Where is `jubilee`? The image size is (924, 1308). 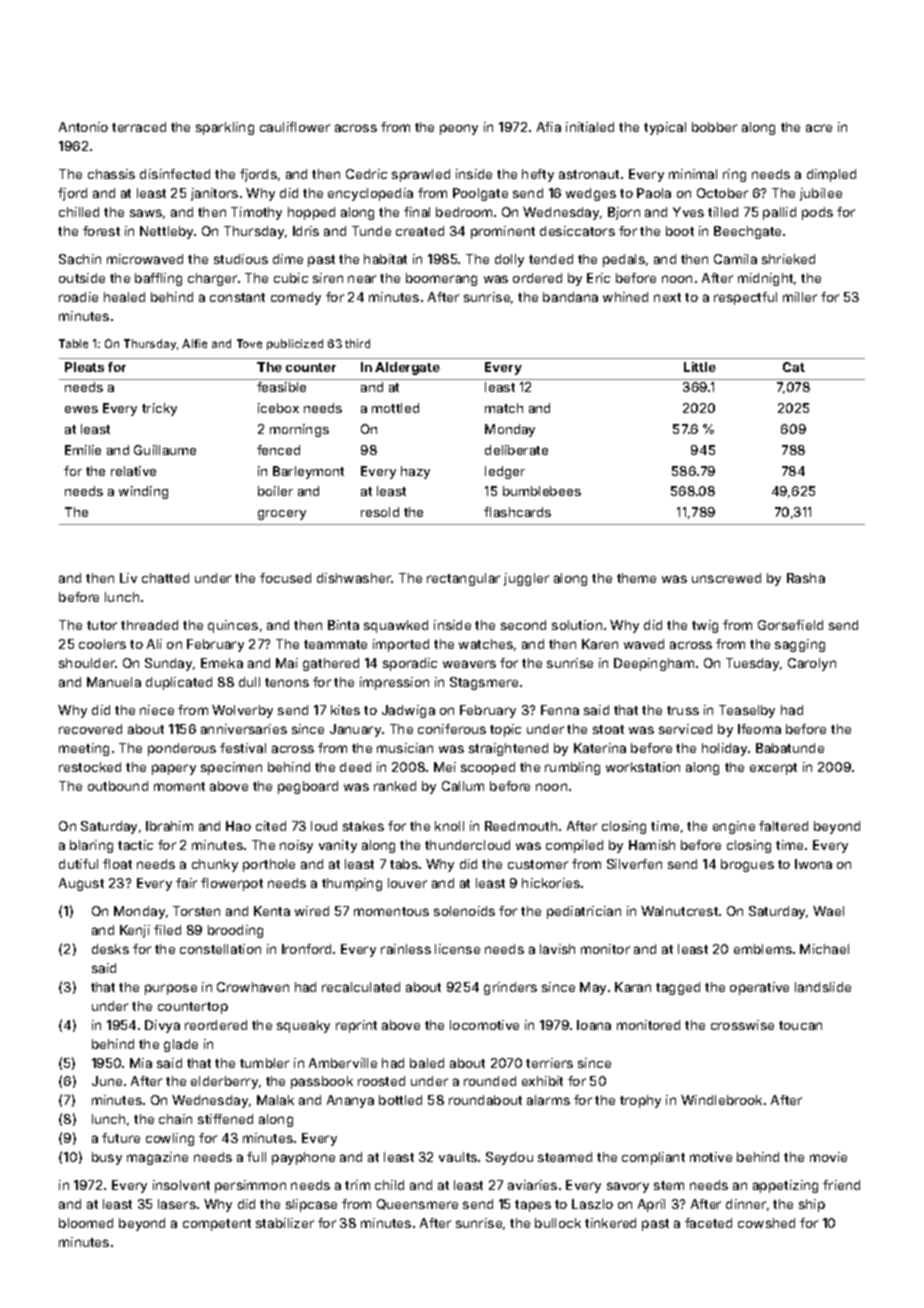 jubilee is located at coordinates (821, 194).
